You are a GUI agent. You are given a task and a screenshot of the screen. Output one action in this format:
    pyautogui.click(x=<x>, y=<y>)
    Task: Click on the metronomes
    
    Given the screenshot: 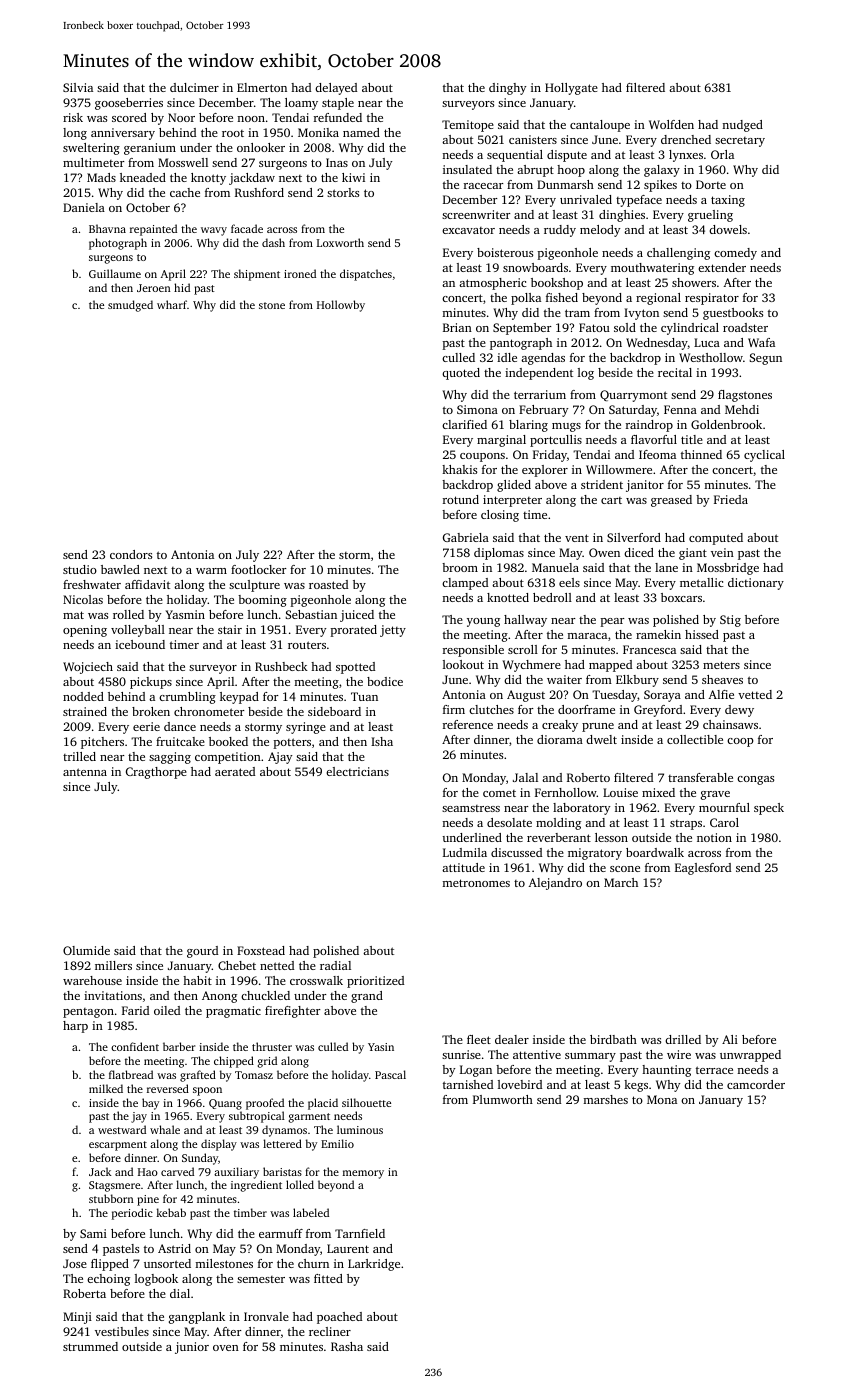 What is the action you would take?
    pyautogui.click(x=476, y=883)
